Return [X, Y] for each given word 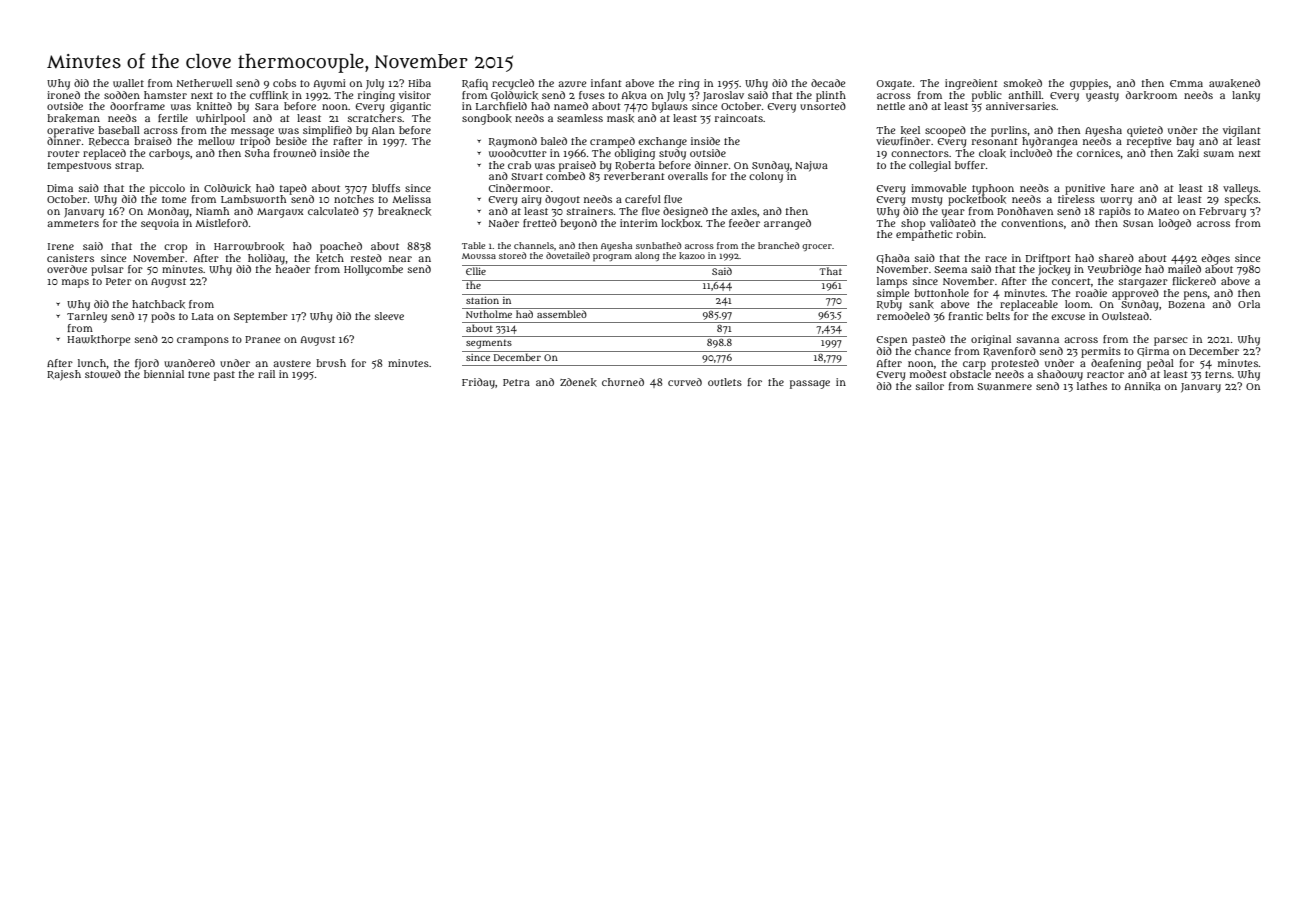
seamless [580, 118]
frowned [294, 153]
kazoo [692, 255]
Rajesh [64, 375]
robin [970, 234]
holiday [266, 259]
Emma [1186, 83]
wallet [128, 83]
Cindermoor [519, 188]
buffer [970, 165]
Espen [891, 341]
